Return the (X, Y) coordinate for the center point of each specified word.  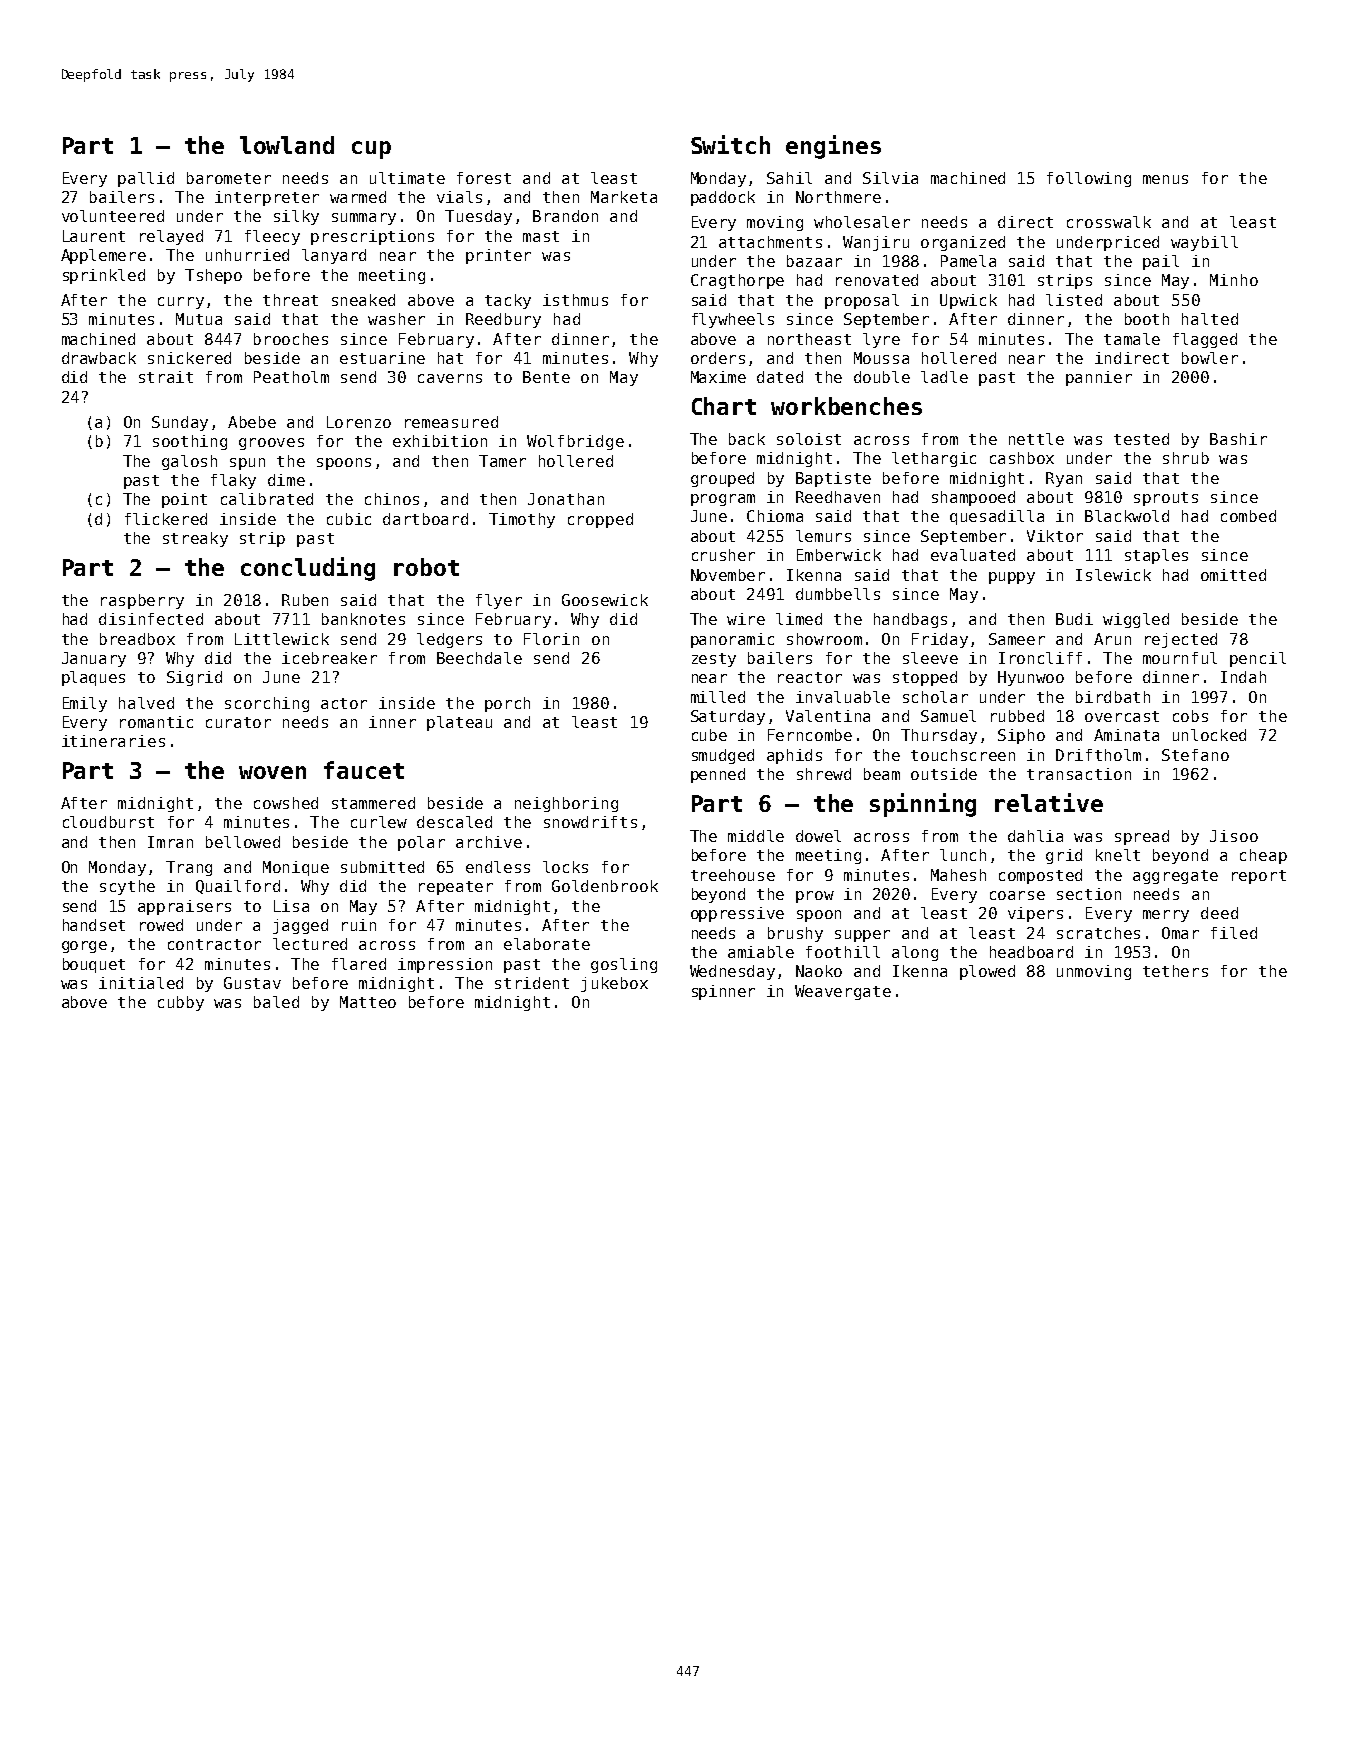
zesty (714, 660)
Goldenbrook (605, 886)
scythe (127, 887)
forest (484, 178)
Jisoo (1234, 836)
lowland (287, 145)
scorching (267, 704)
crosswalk (1109, 222)
